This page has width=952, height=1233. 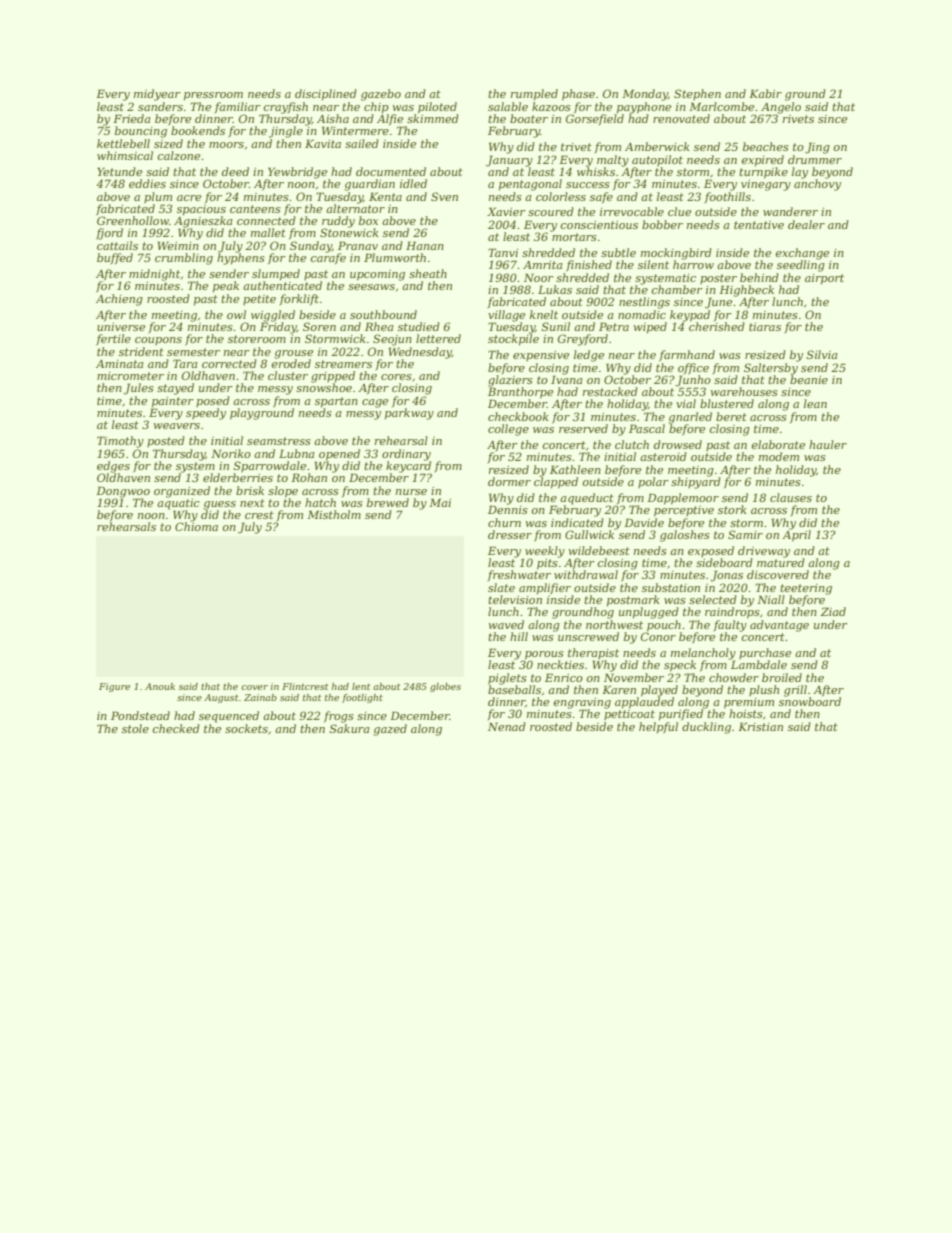 I want to click on forklift, so click(x=299, y=299).
